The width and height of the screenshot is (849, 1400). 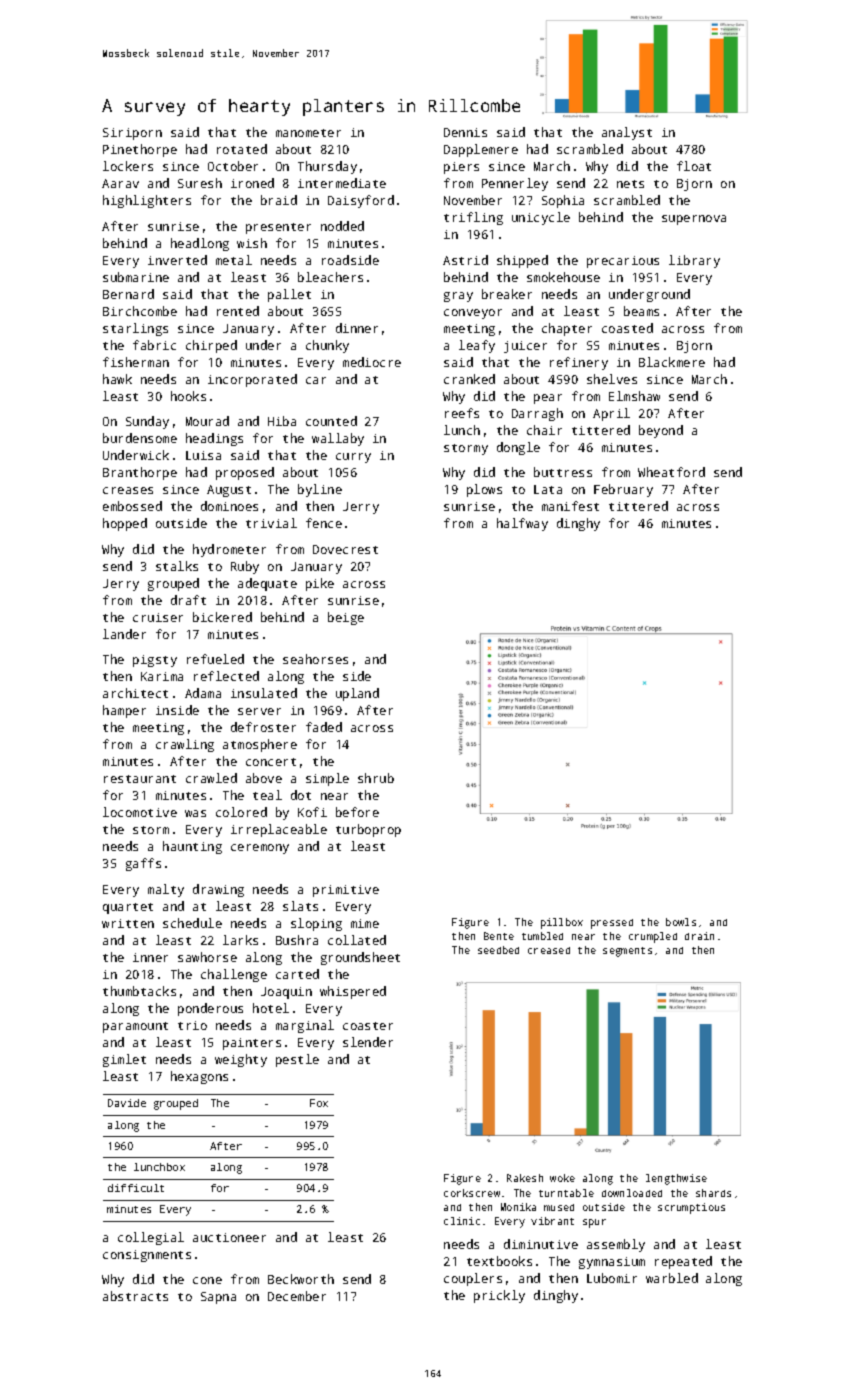 What do you see at coordinates (594, 1223) in the screenshot?
I see `spur` at bounding box center [594, 1223].
